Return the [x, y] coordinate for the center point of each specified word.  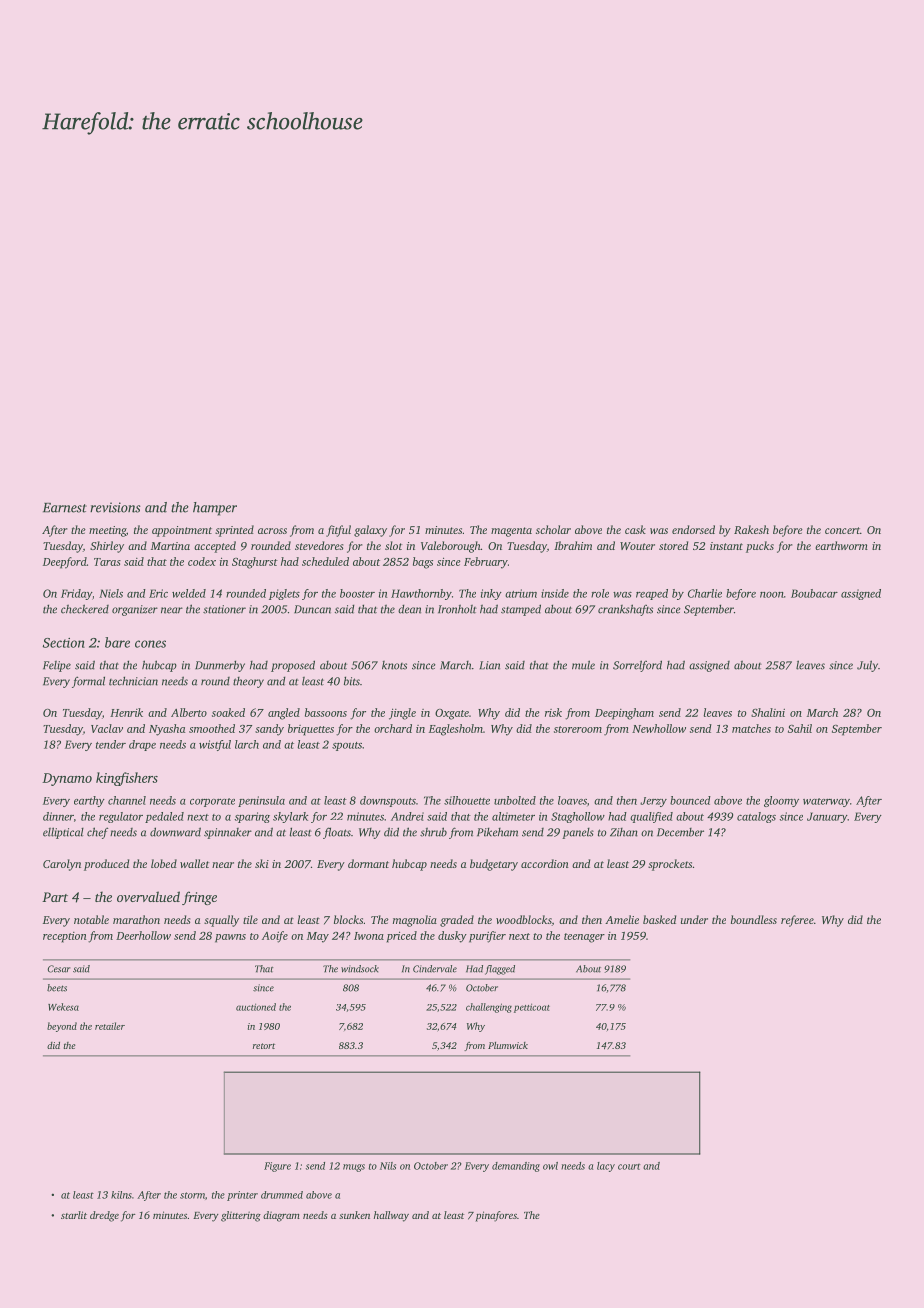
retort [264, 1046]
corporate [212, 802]
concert [842, 530]
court [629, 1167]
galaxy [370, 531]
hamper [215, 509]
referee [797, 921]
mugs [354, 1168]
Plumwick [508, 1045]
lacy [606, 1167]
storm [192, 1195]
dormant [368, 863]
